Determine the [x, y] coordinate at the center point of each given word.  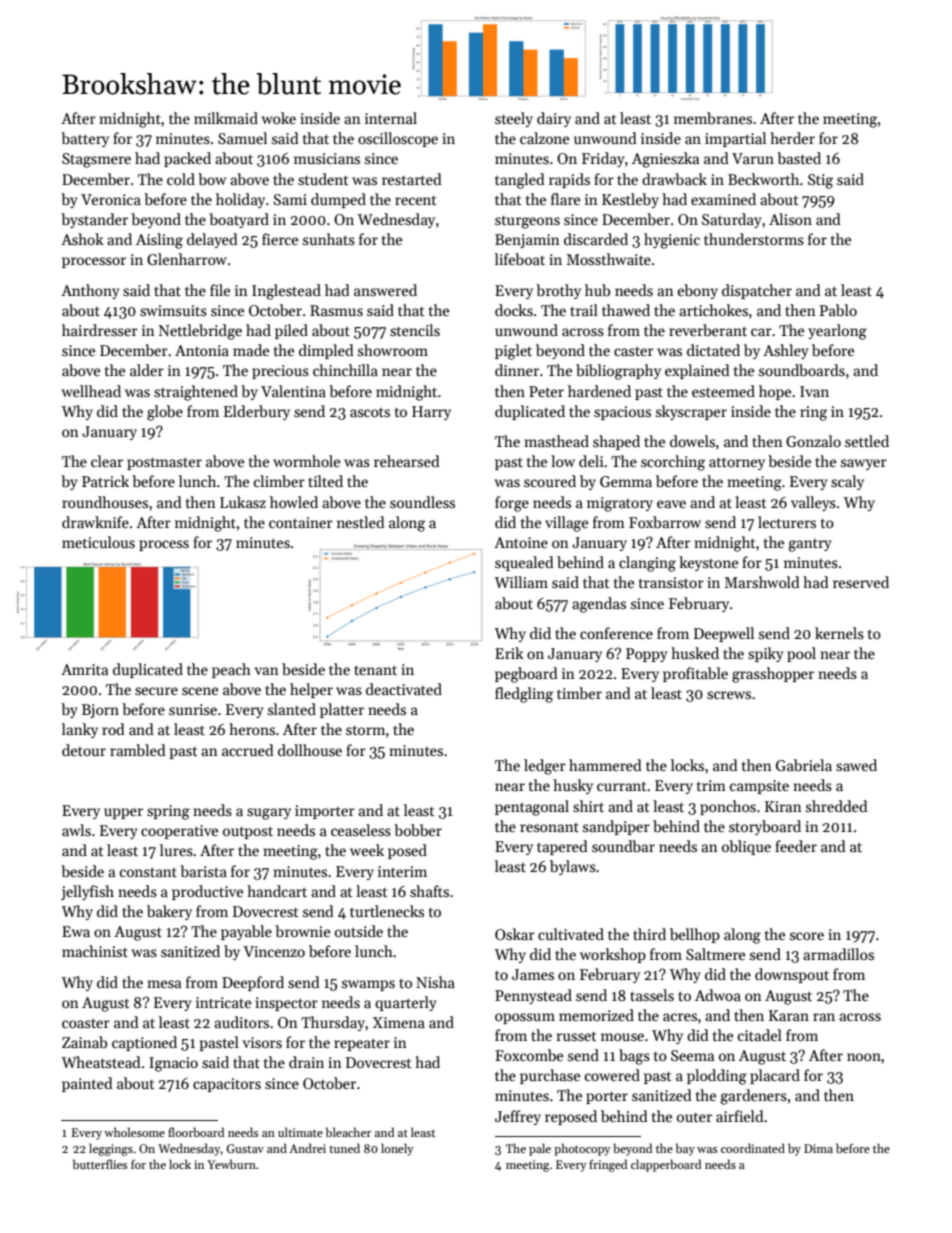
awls [76, 830]
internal [391, 118]
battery [85, 139]
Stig [820, 181]
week [367, 850]
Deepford [253, 983]
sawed [856, 765]
